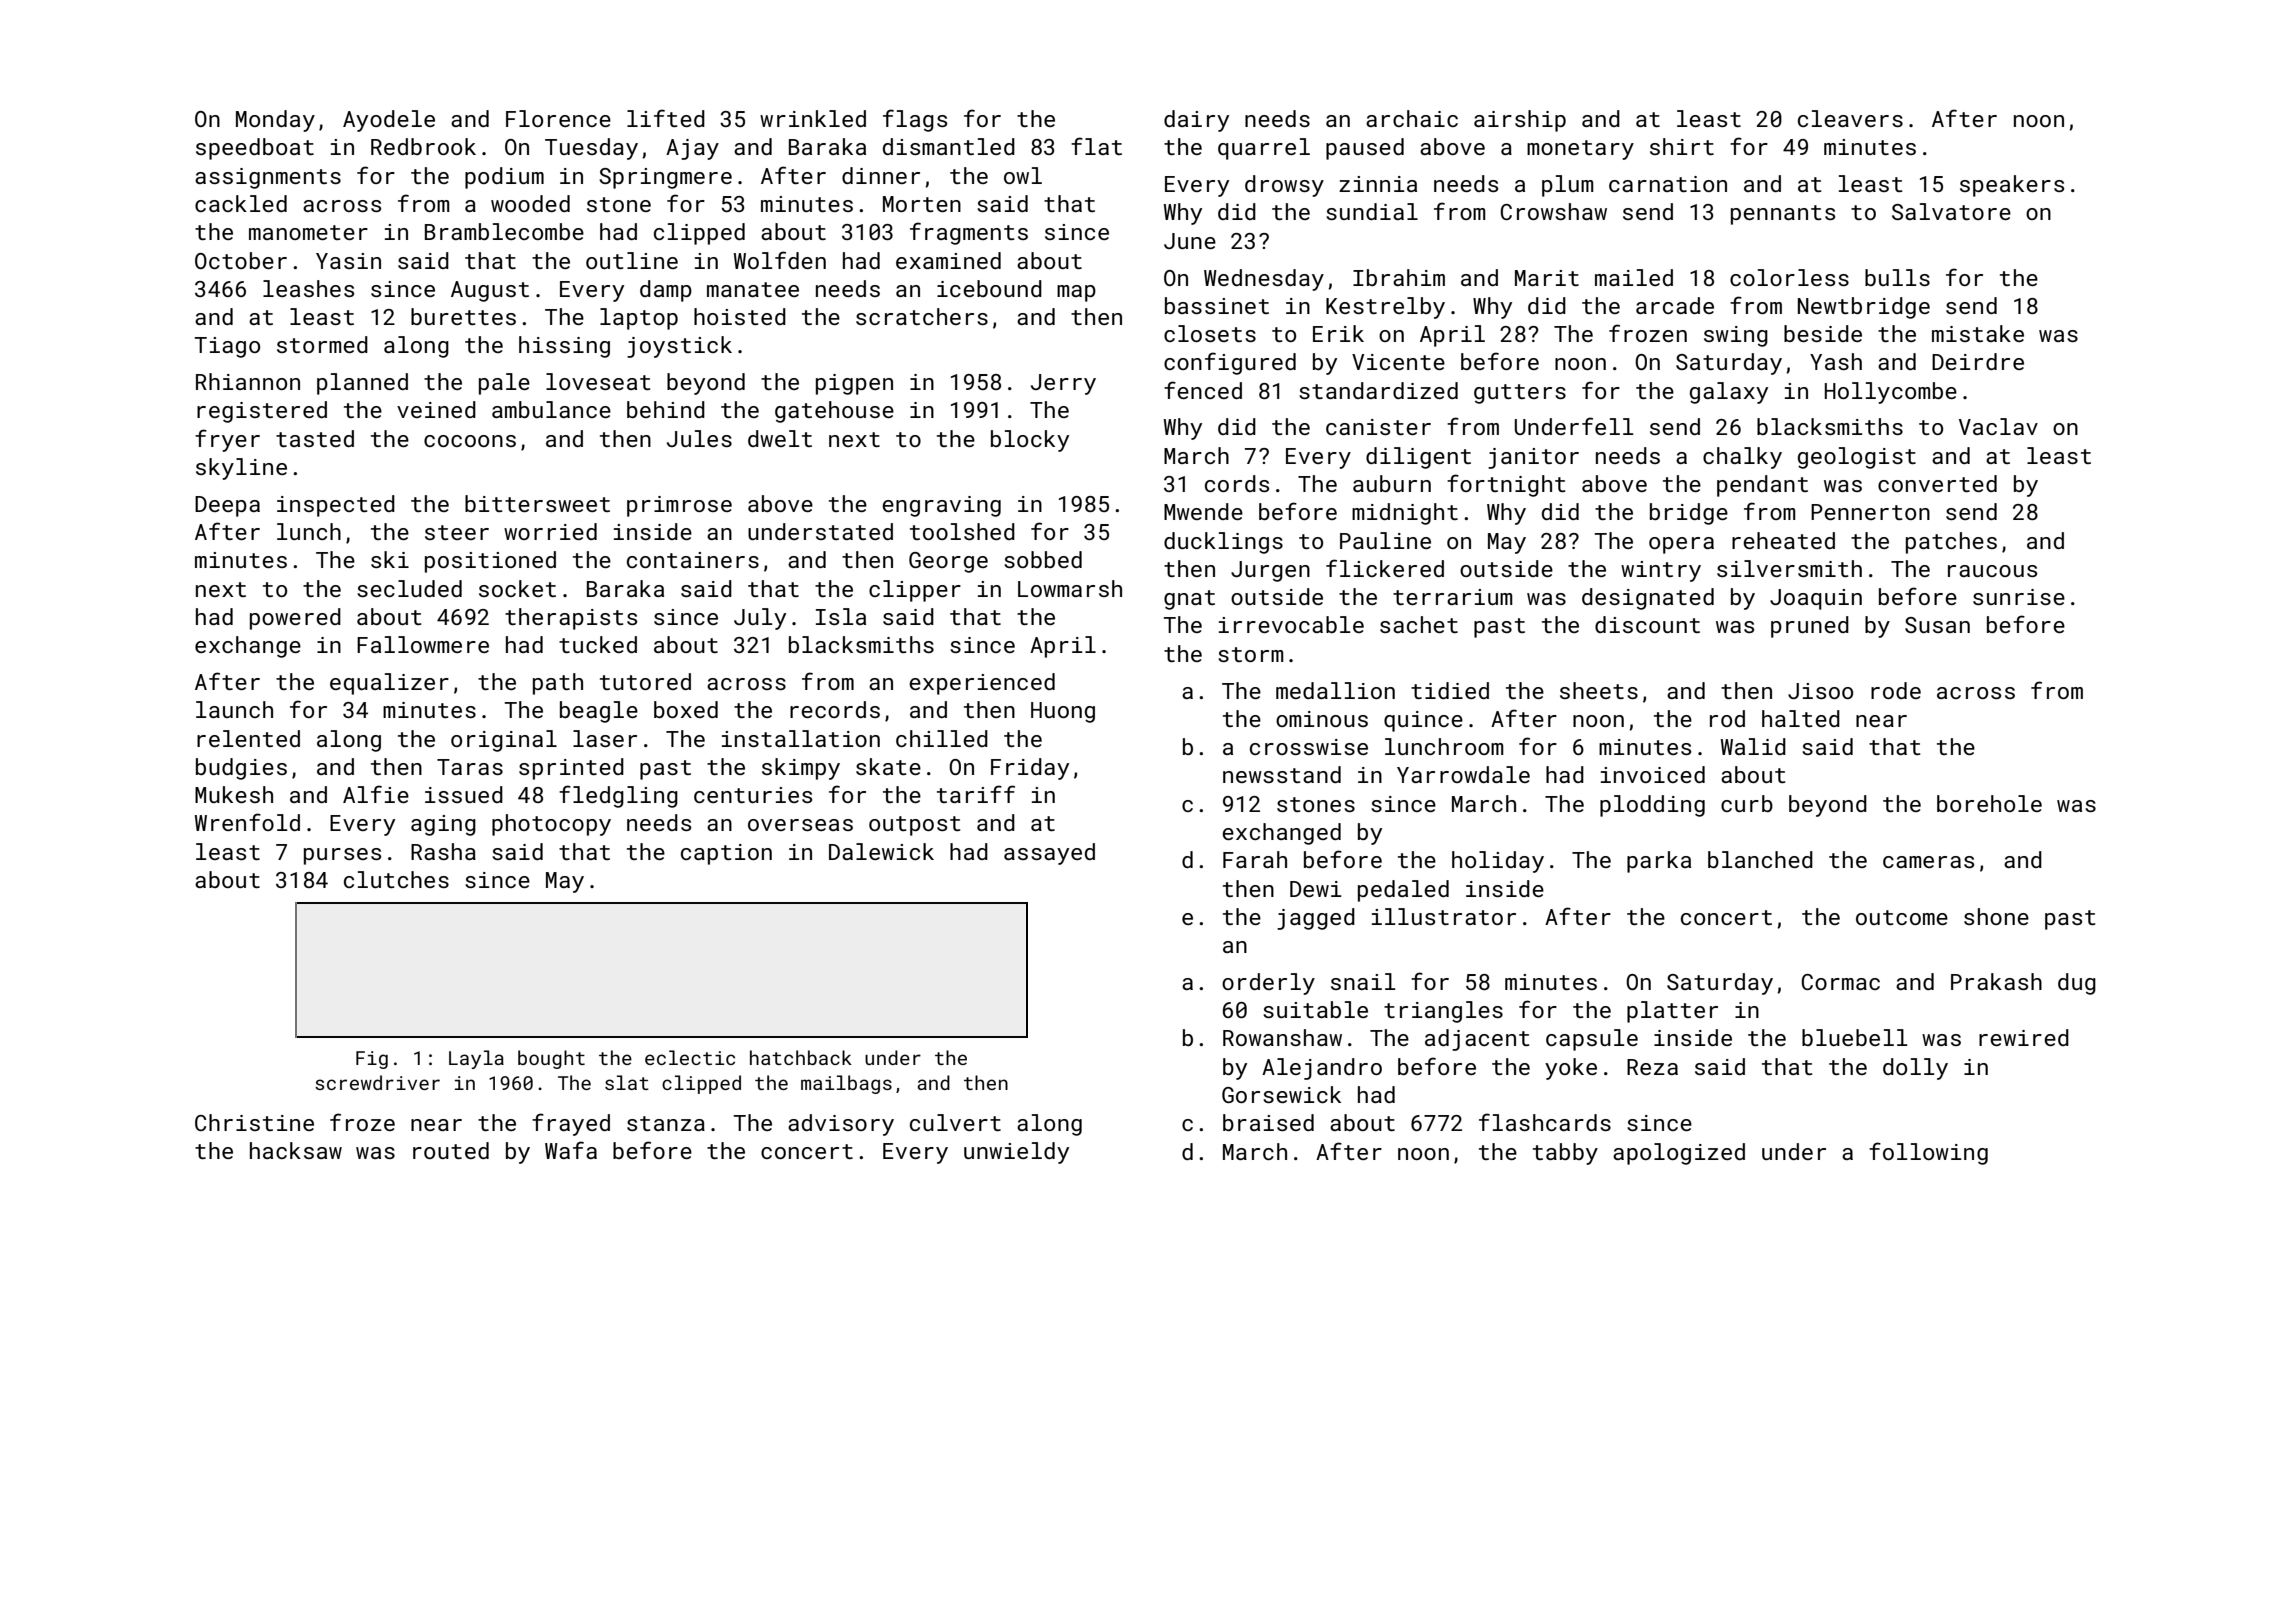  Describe the element at coordinates (632, 260) in the page. I see `outline` at that location.
